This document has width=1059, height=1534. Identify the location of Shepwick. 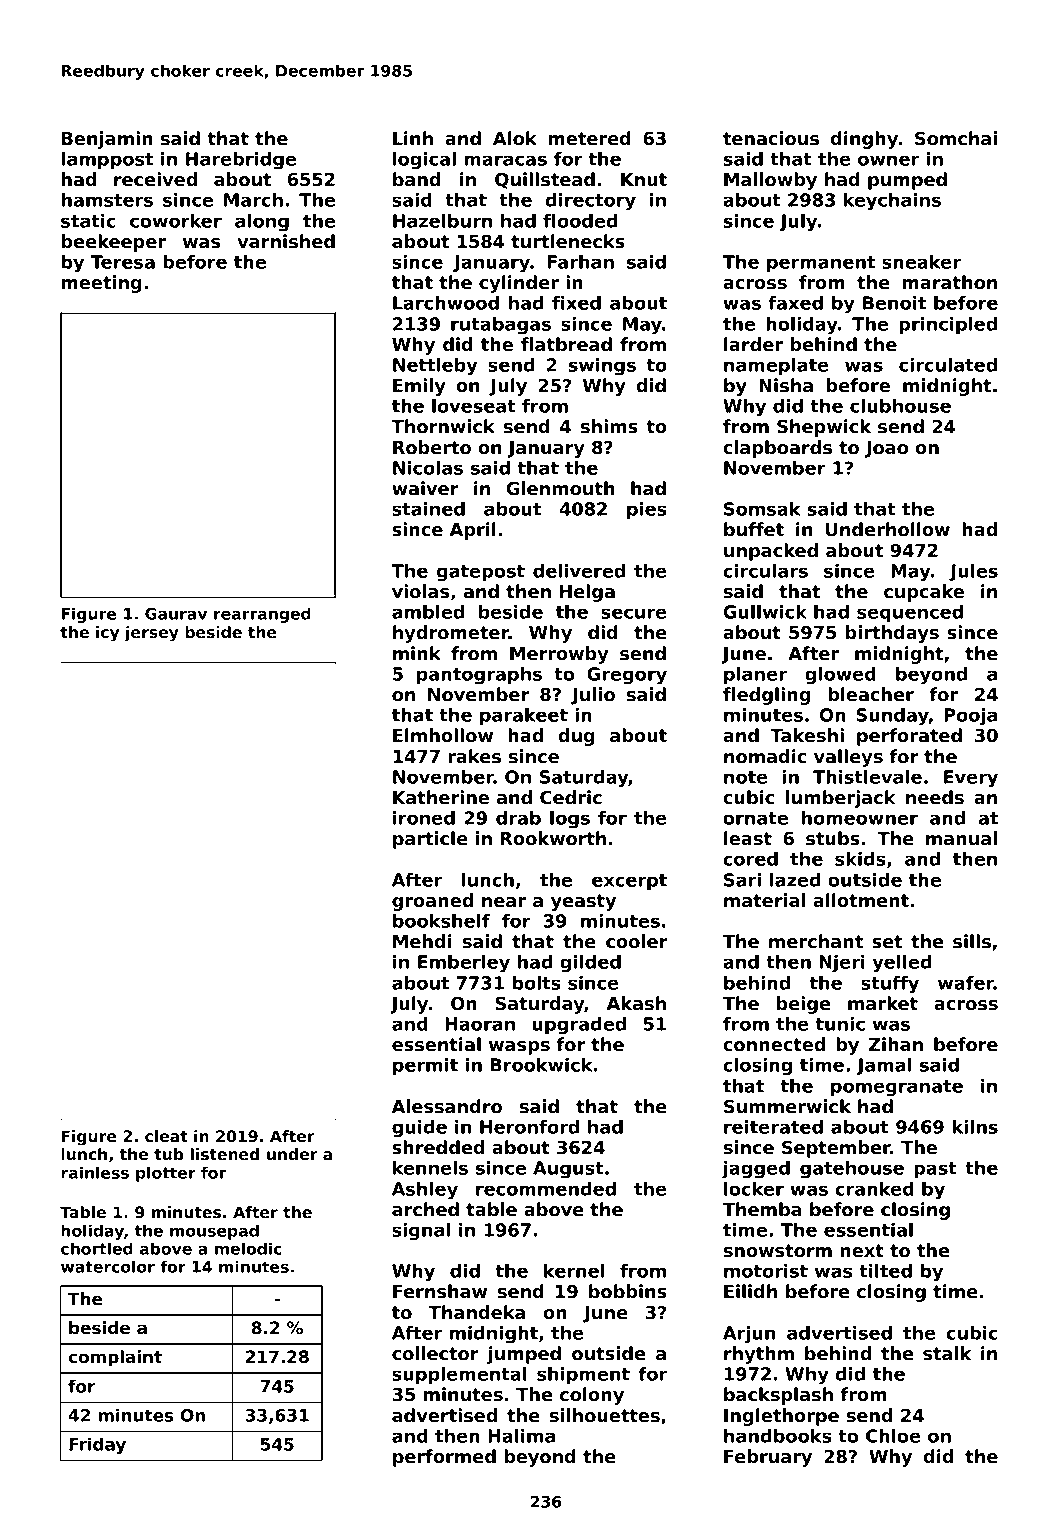
(824, 428).
